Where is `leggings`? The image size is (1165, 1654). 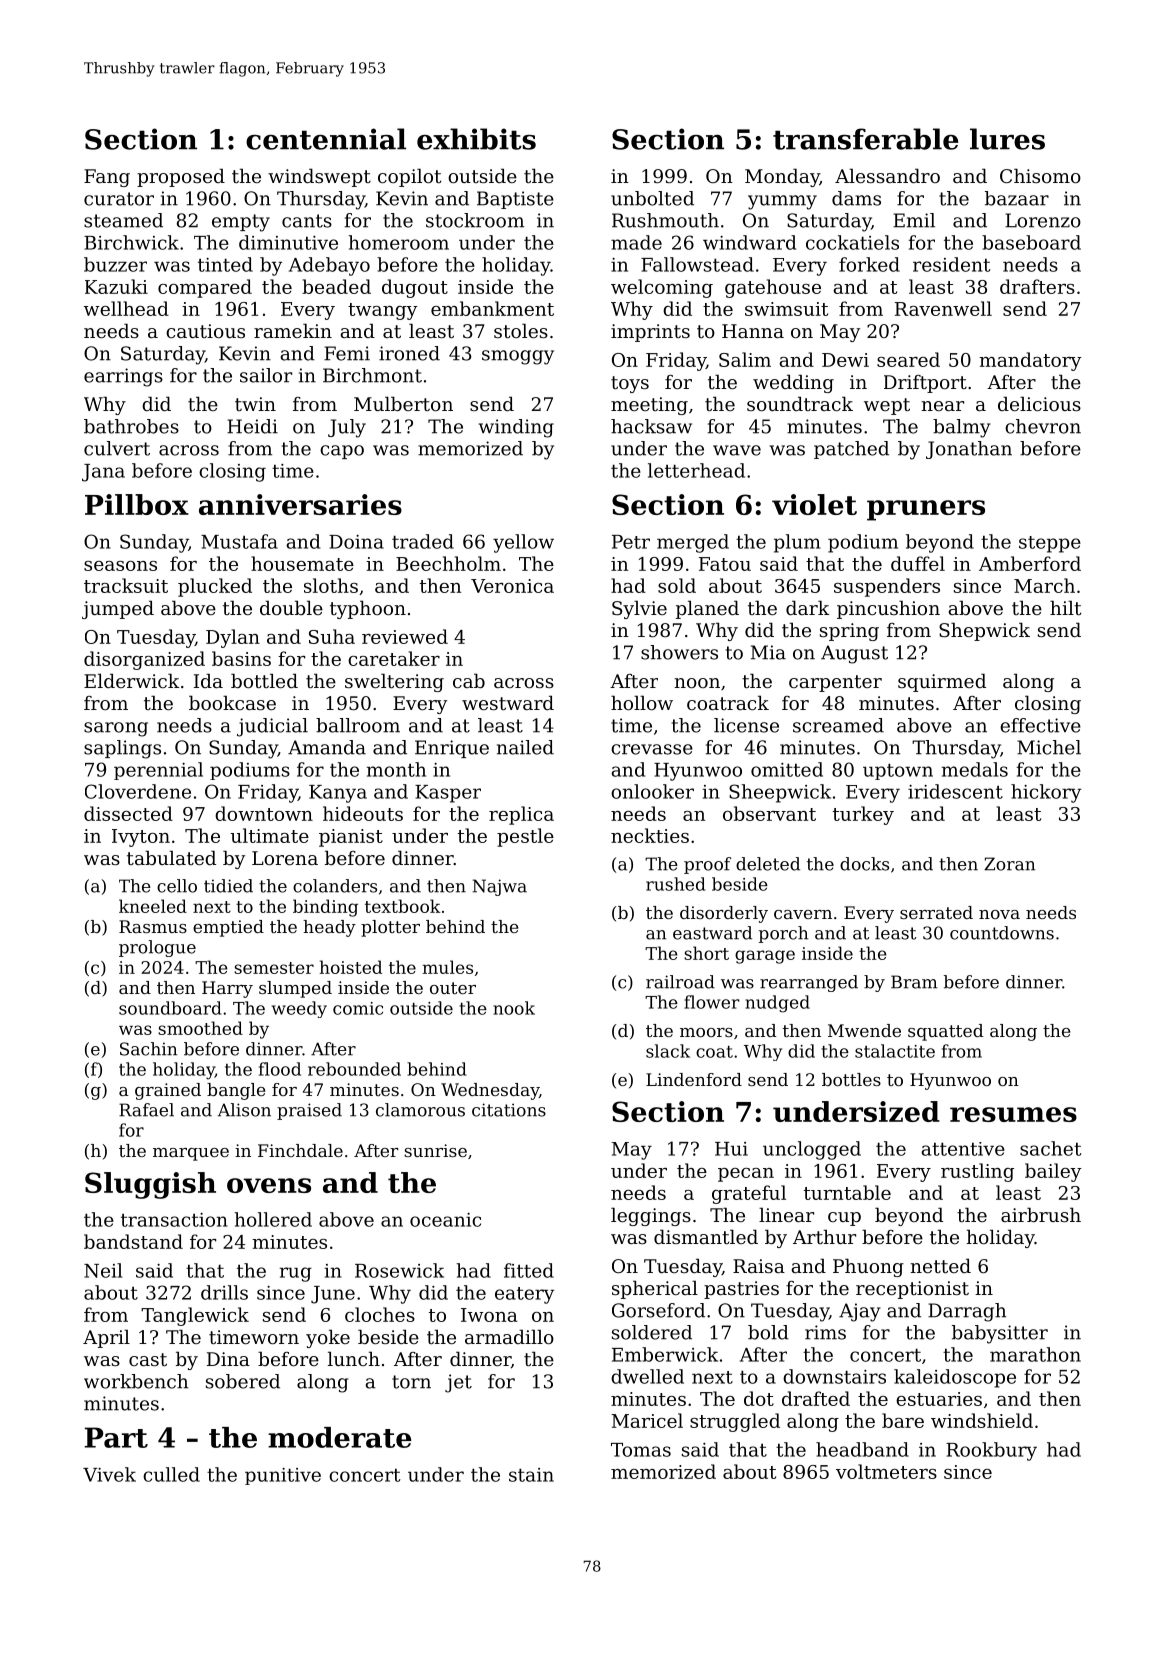
leggings is located at coordinates (651, 1216).
